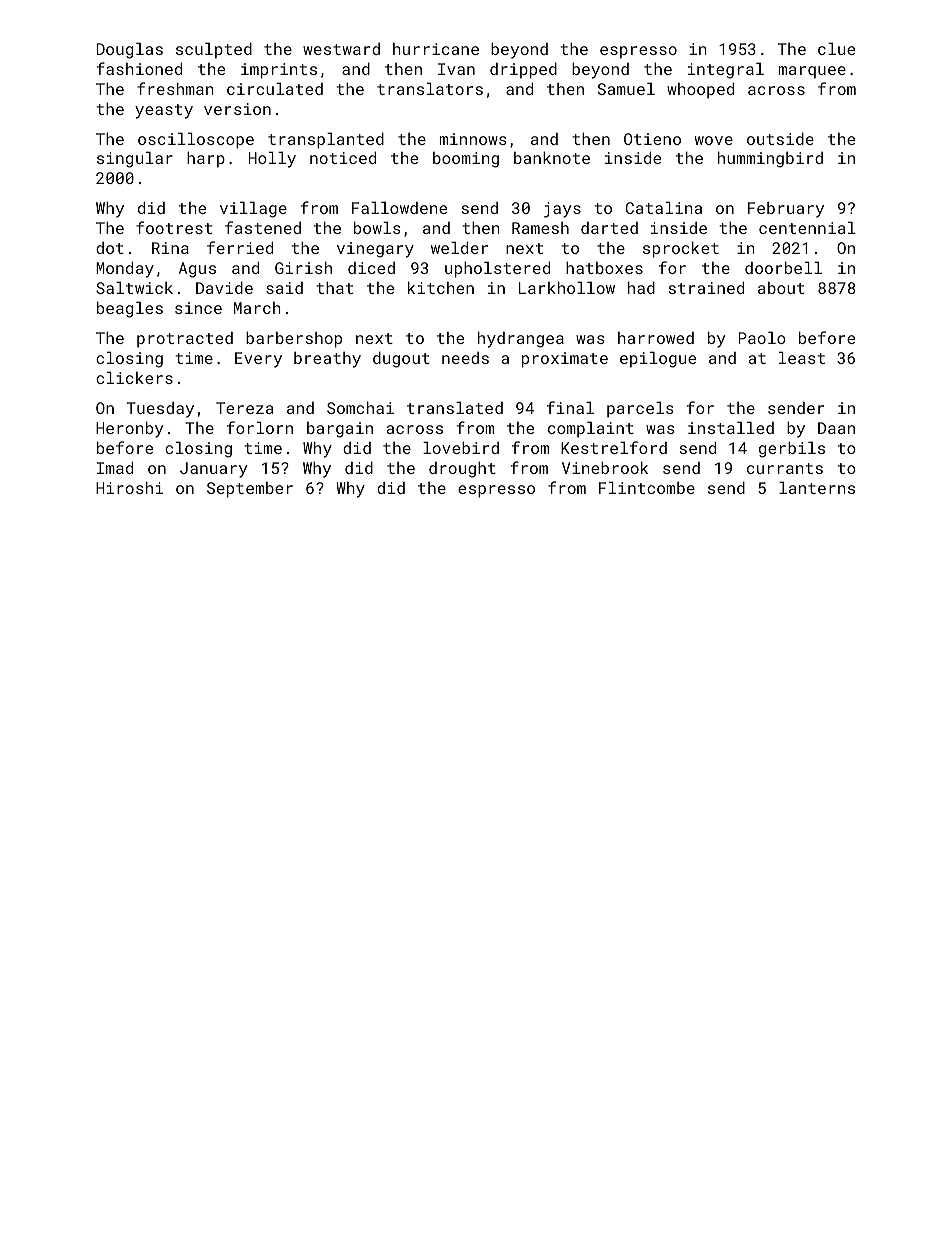 The image size is (952, 1233). Describe the element at coordinates (812, 72) in the screenshot. I see `marquee` at that location.
